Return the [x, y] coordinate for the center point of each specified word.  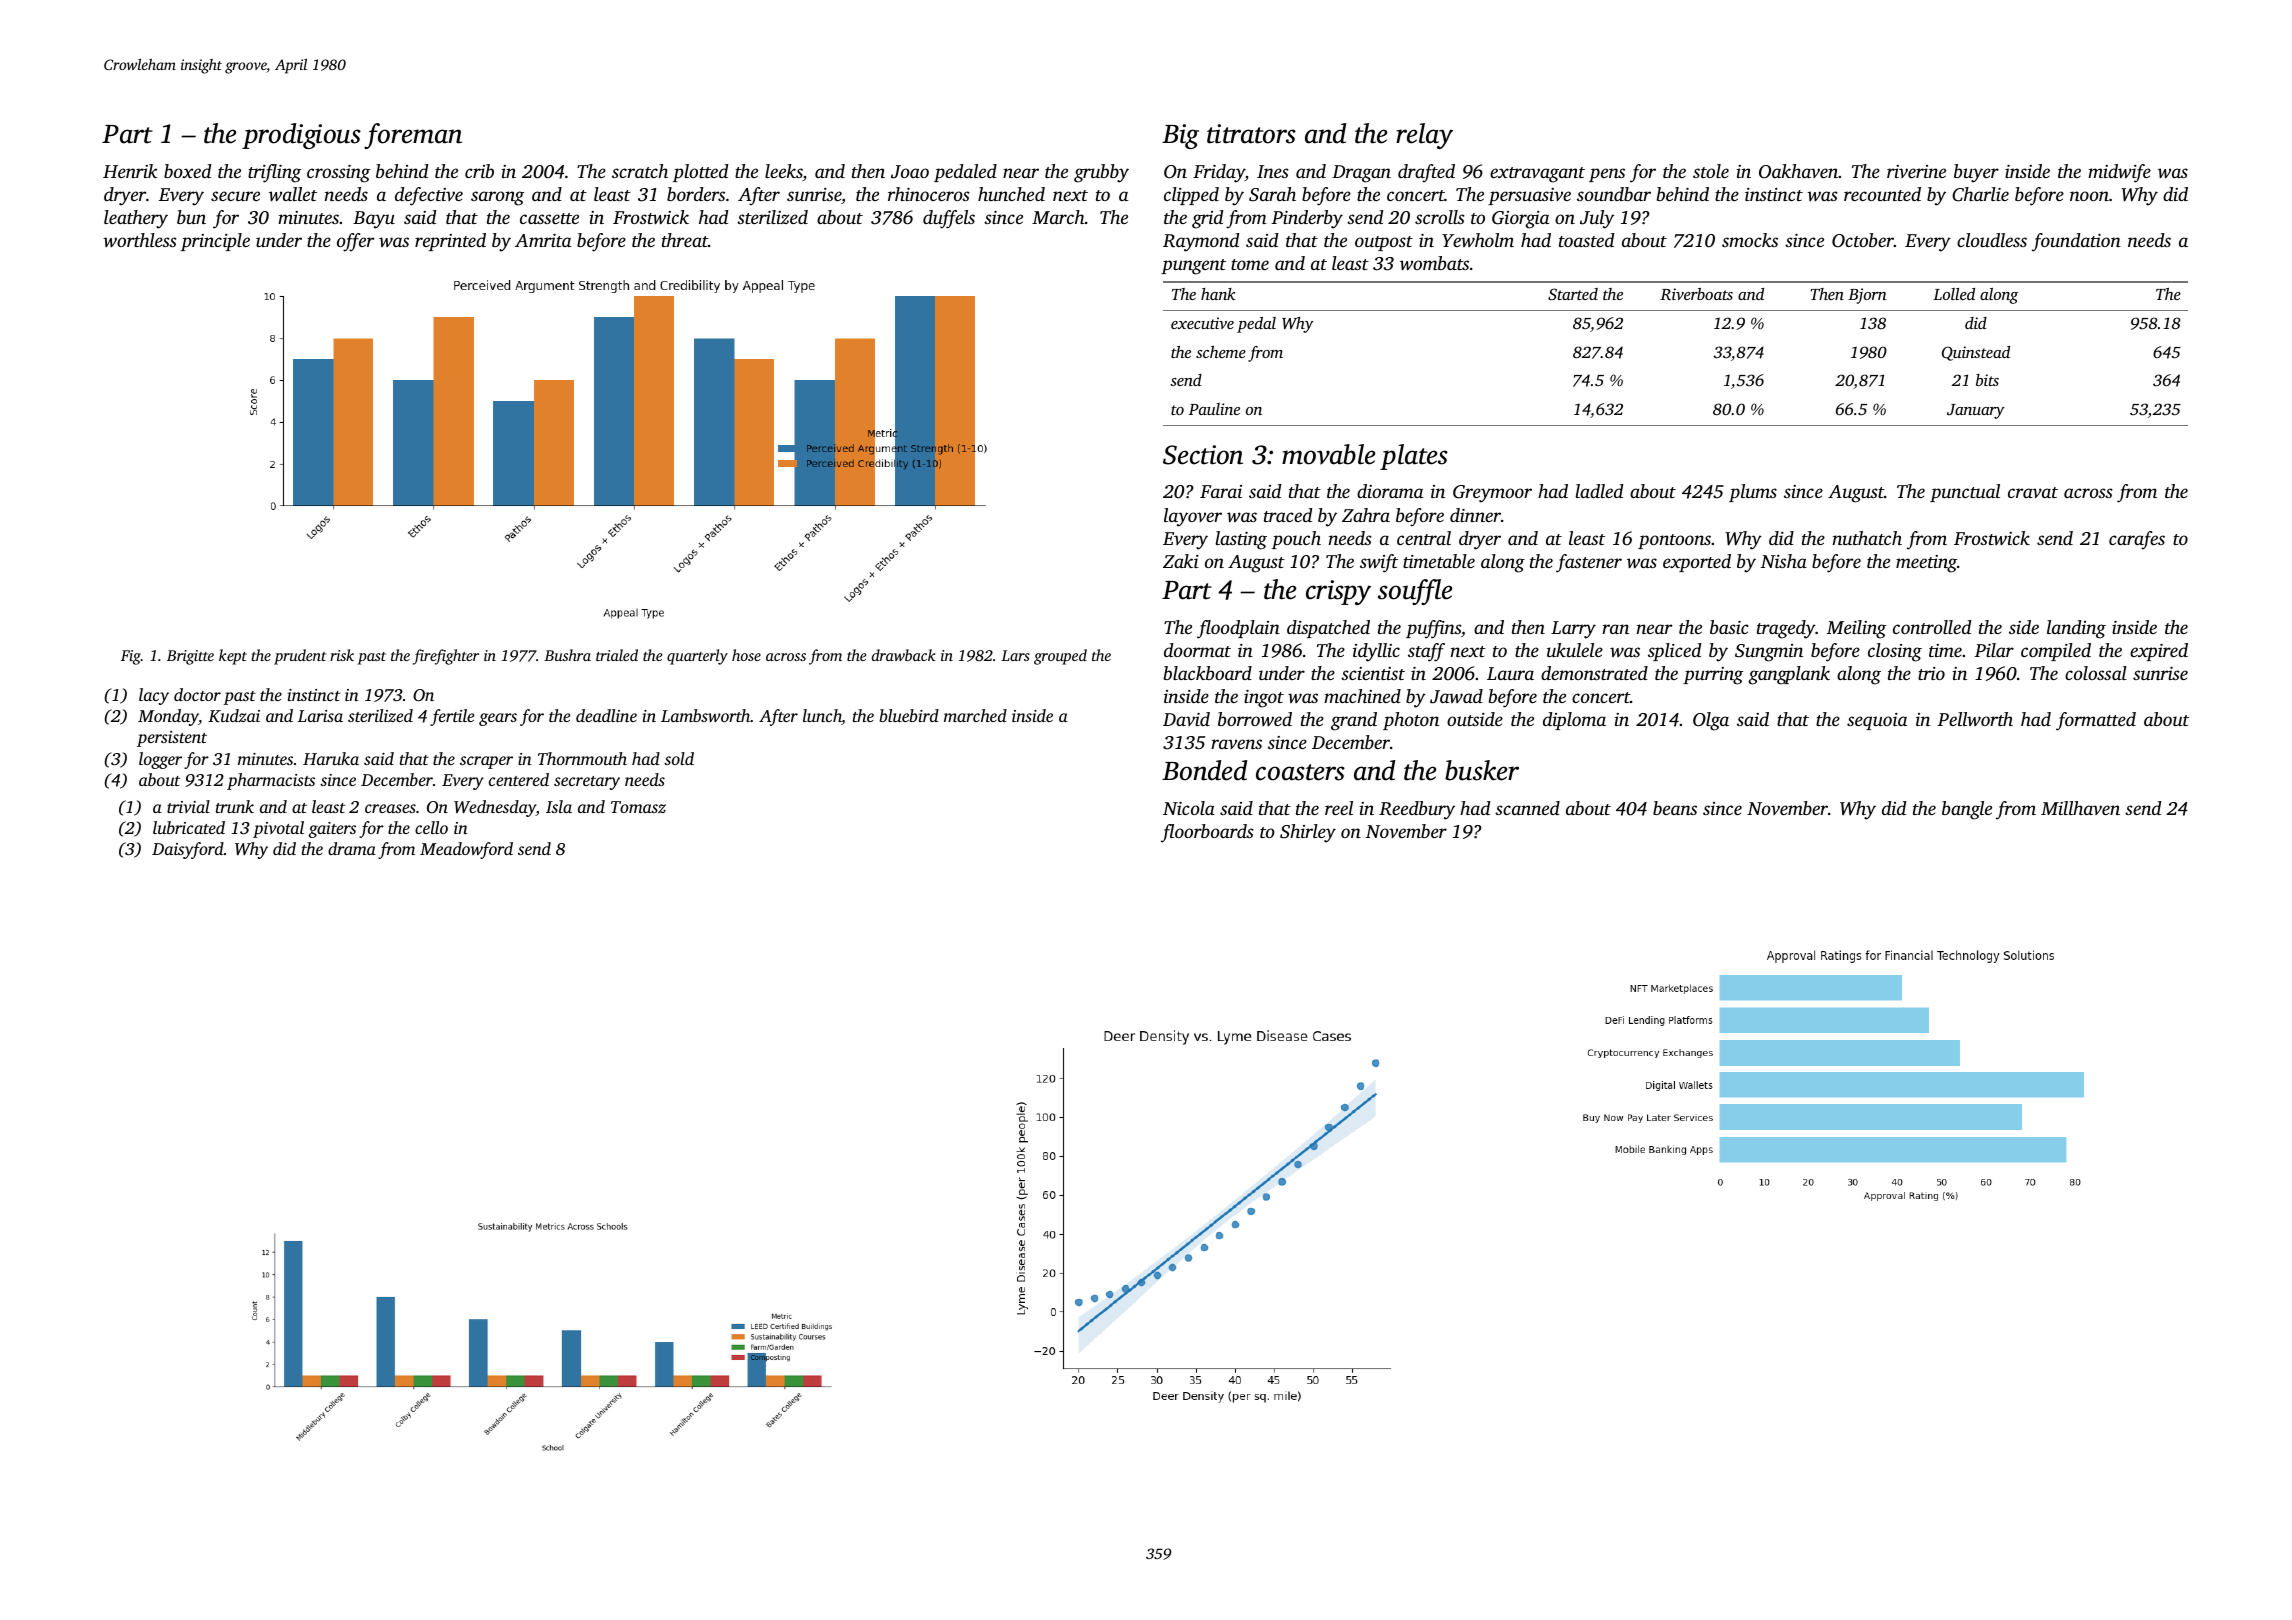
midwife [2119, 173]
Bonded [1204, 770]
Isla [559, 806]
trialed [617, 655]
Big [1180, 136]
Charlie [1980, 194]
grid [1207, 219]
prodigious [301, 136]
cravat [2033, 492]
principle [215, 242]
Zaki [1181, 561]
